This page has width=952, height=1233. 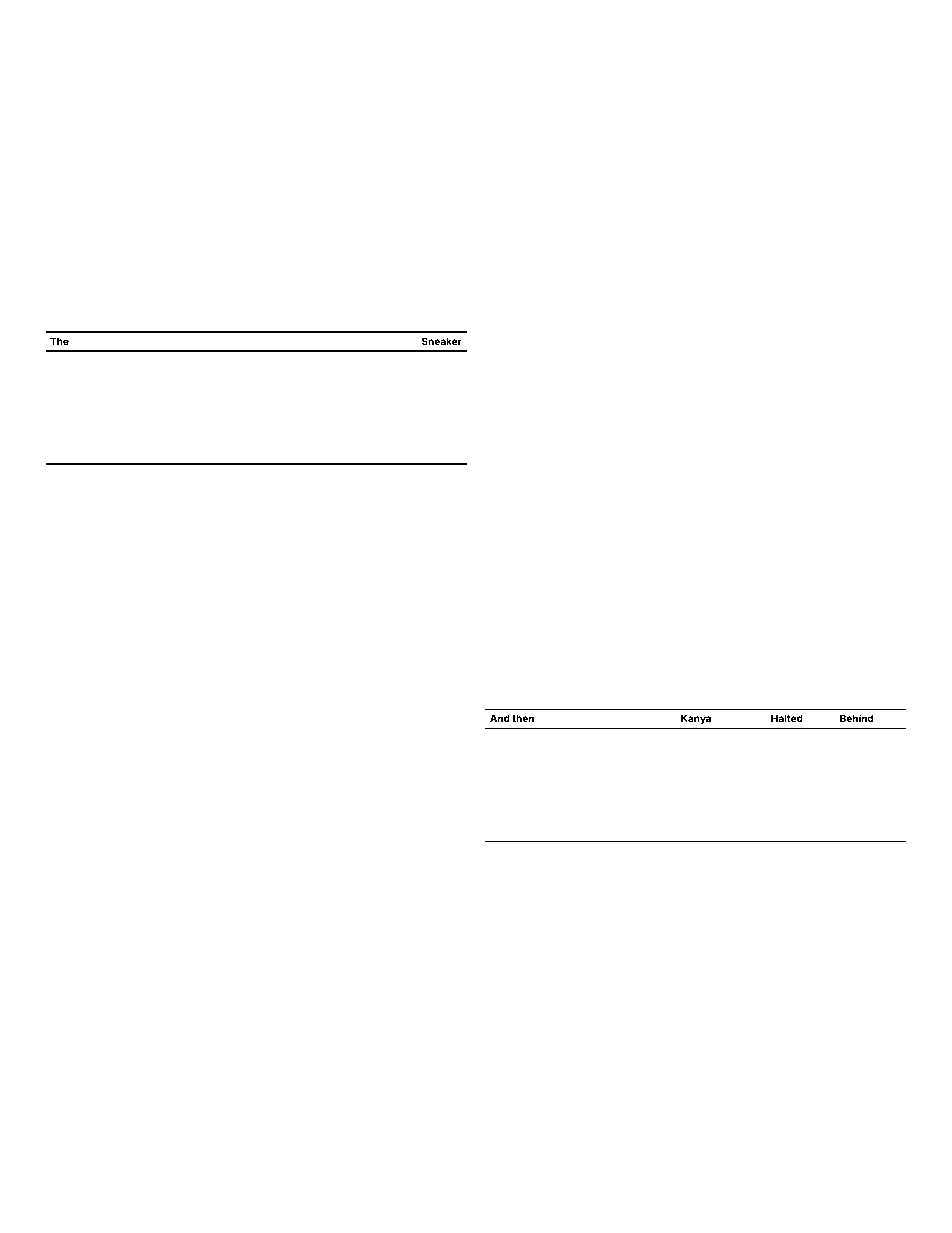 I want to click on lunch, so click(x=856, y=634).
